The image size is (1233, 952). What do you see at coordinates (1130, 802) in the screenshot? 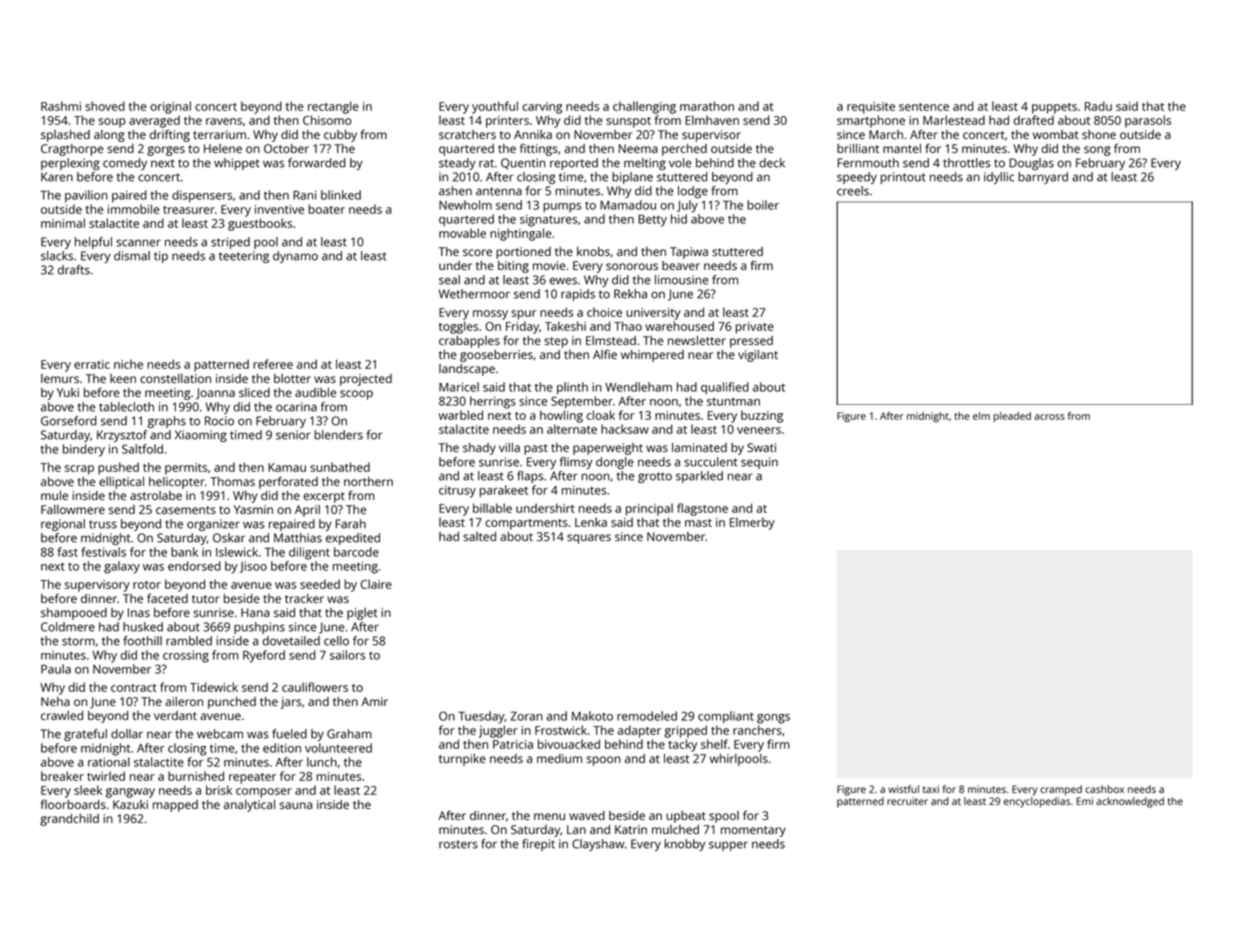
I see `acknowledged` at bounding box center [1130, 802].
